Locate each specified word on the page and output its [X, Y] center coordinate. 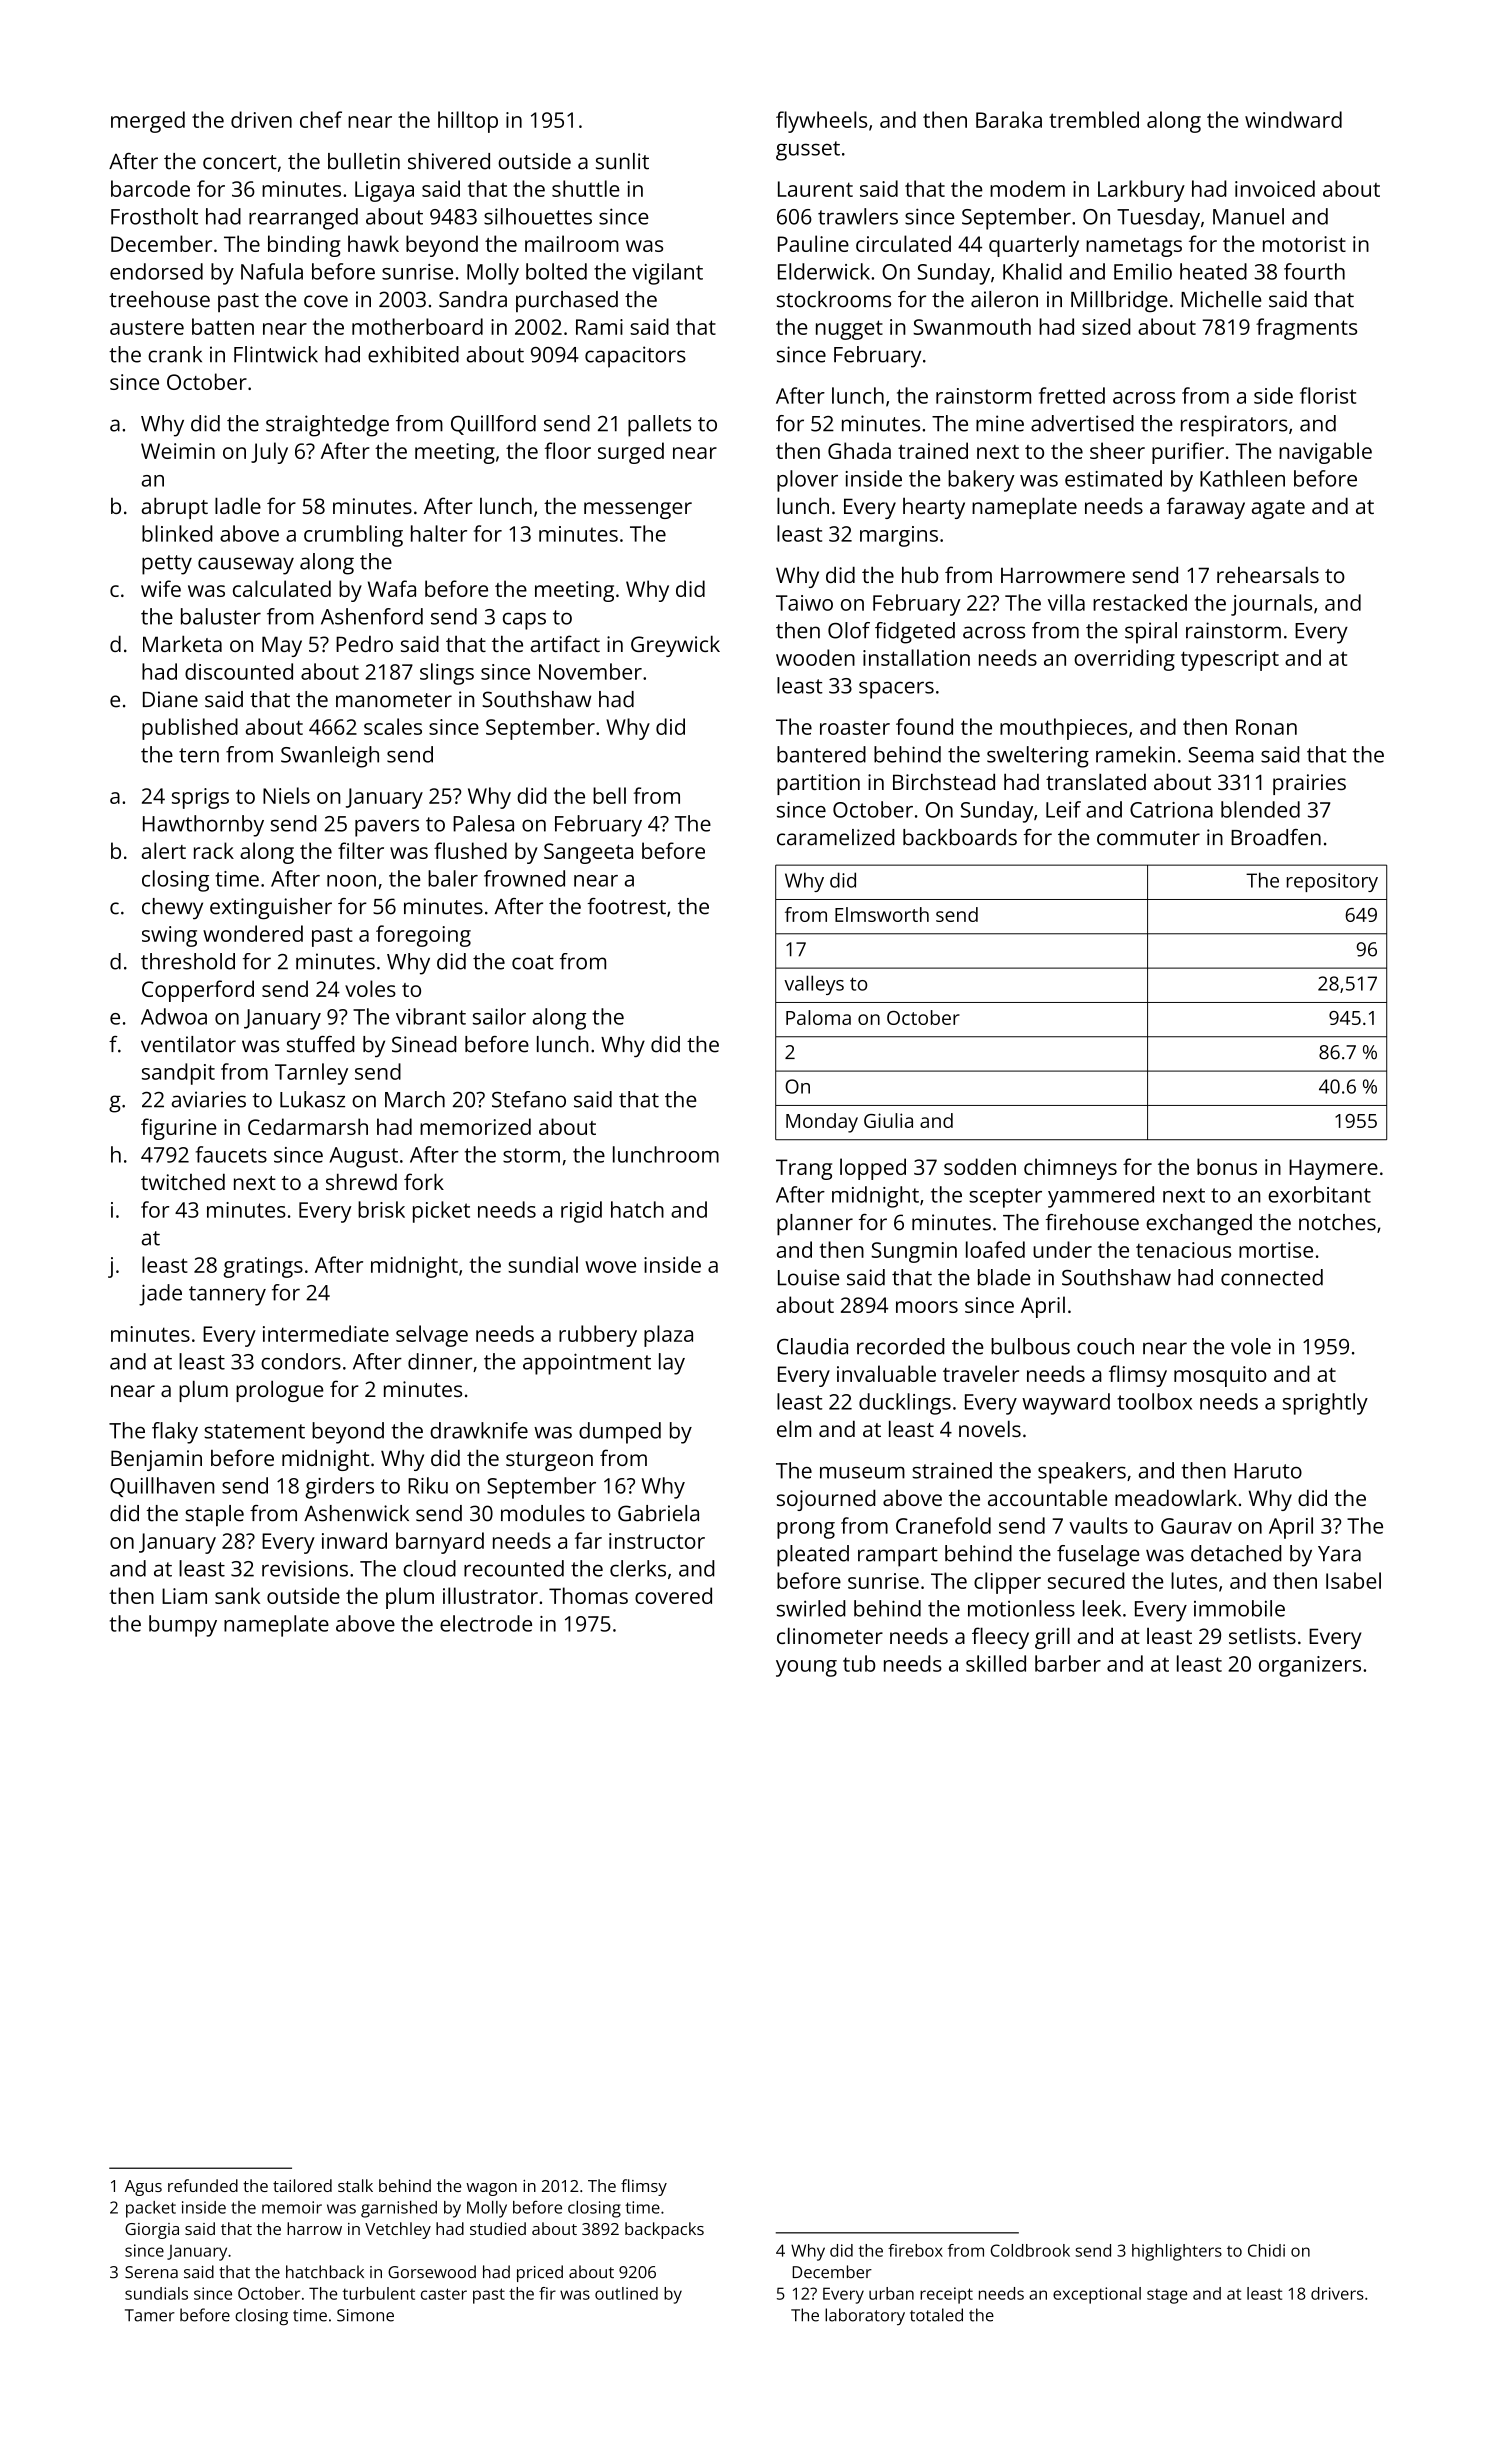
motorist [1304, 244]
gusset [808, 151]
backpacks [664, 2230]
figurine [179, 1129]
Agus [143, 2188]
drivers [1337, 2293]
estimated [1113, 478]
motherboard [417, 326]
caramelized [836, 837]
